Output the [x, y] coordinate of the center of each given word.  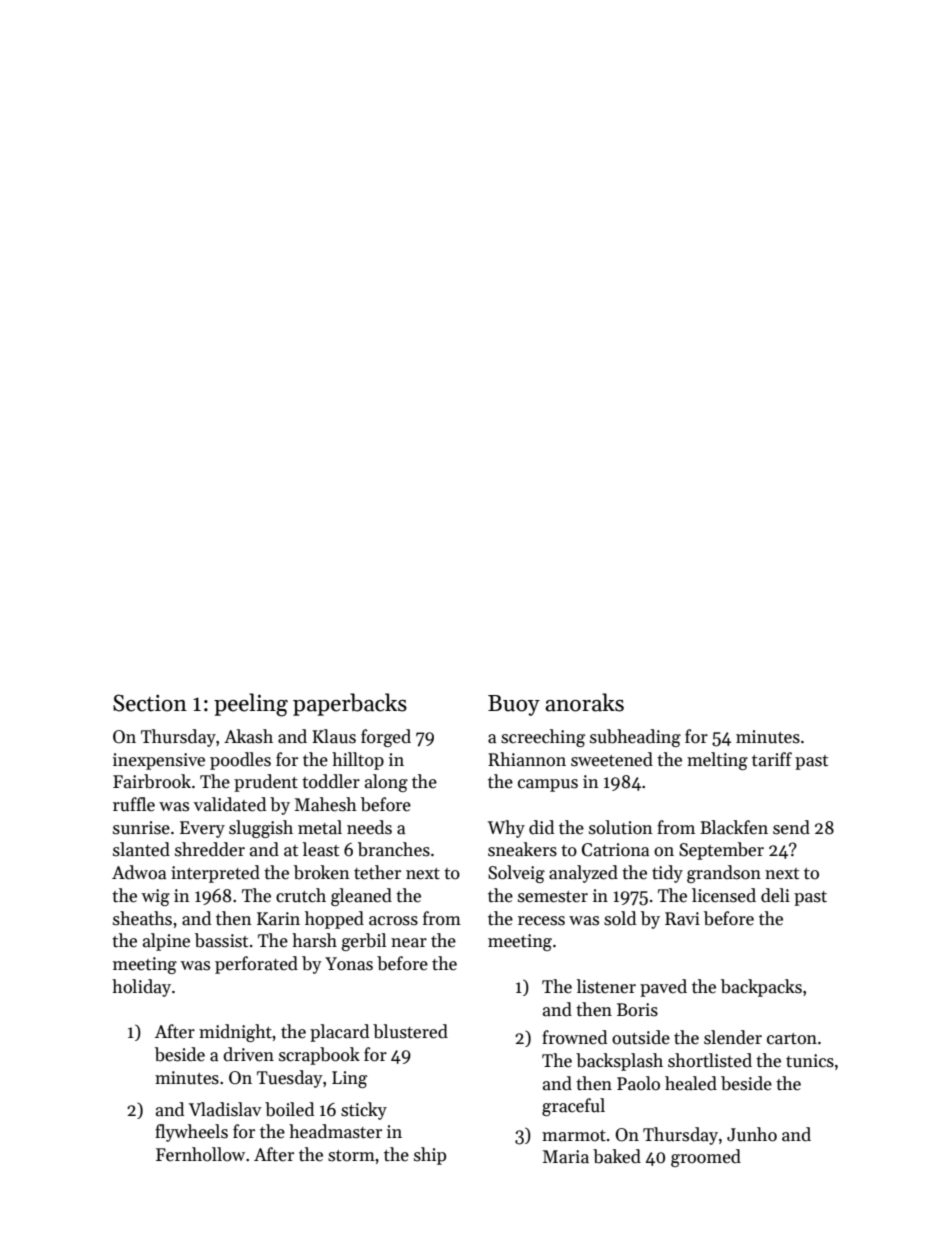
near [409, 943]
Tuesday [290, 1079]
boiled [289, 1109]
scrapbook [319, 1056]
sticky [364, 1111]
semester [553, 897]
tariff [772, 759]
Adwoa [139, 872]
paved [663, 988]
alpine [166, 942]
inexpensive [159, 761]
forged [386, 738]
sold [620, 918]
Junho [752, 1134]
